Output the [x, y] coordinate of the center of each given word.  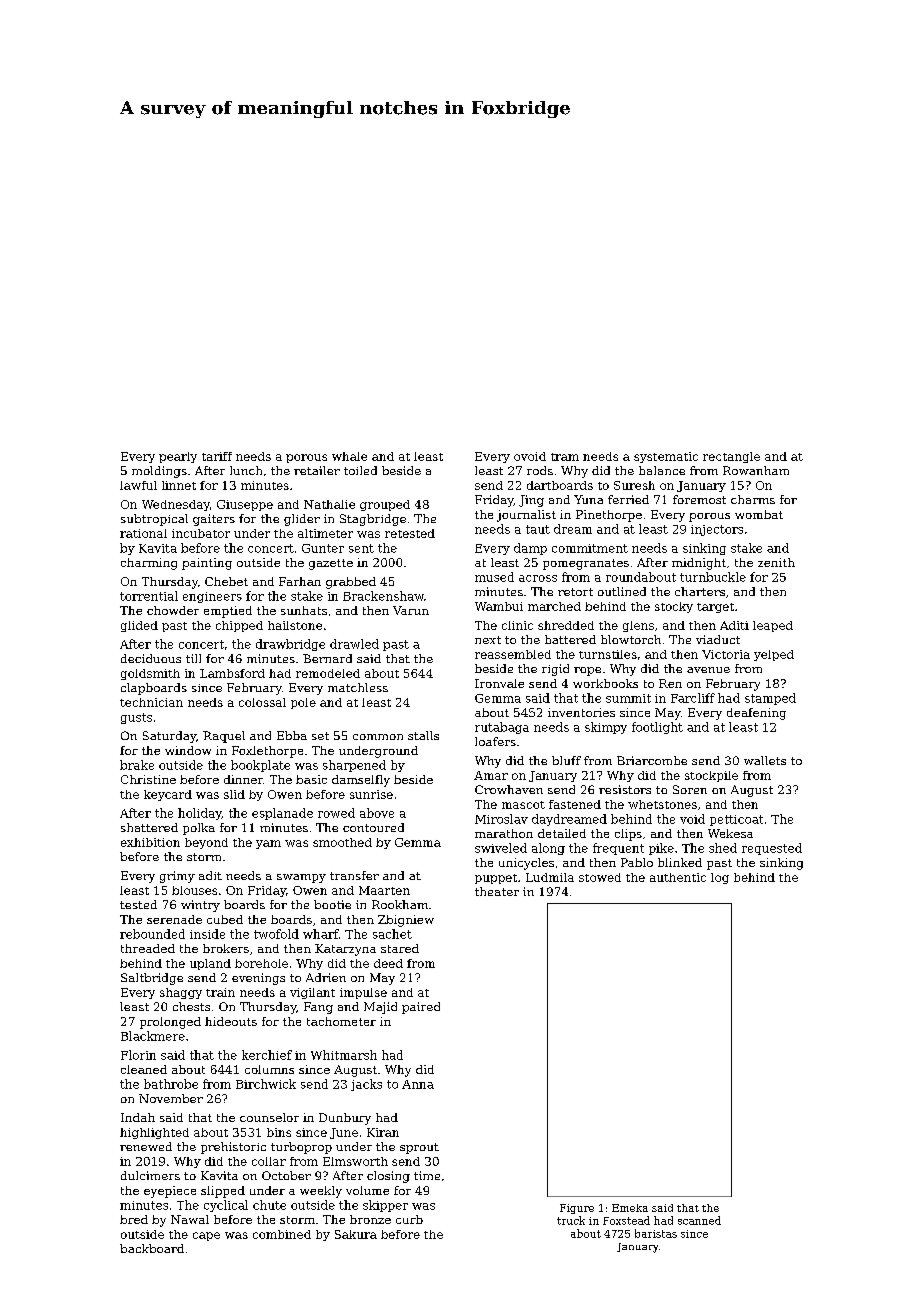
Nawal [190, 1219]
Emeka [630, 1208]
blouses [194, 890]
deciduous [151, 658]
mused [494, 577]
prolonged [170, 1023]
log [720, 878]
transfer [354, 875]
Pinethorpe [609, 516]
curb [409, 1219]
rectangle [731, 457]
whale [349, 456]
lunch [246, 470]
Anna [418, 1084]
